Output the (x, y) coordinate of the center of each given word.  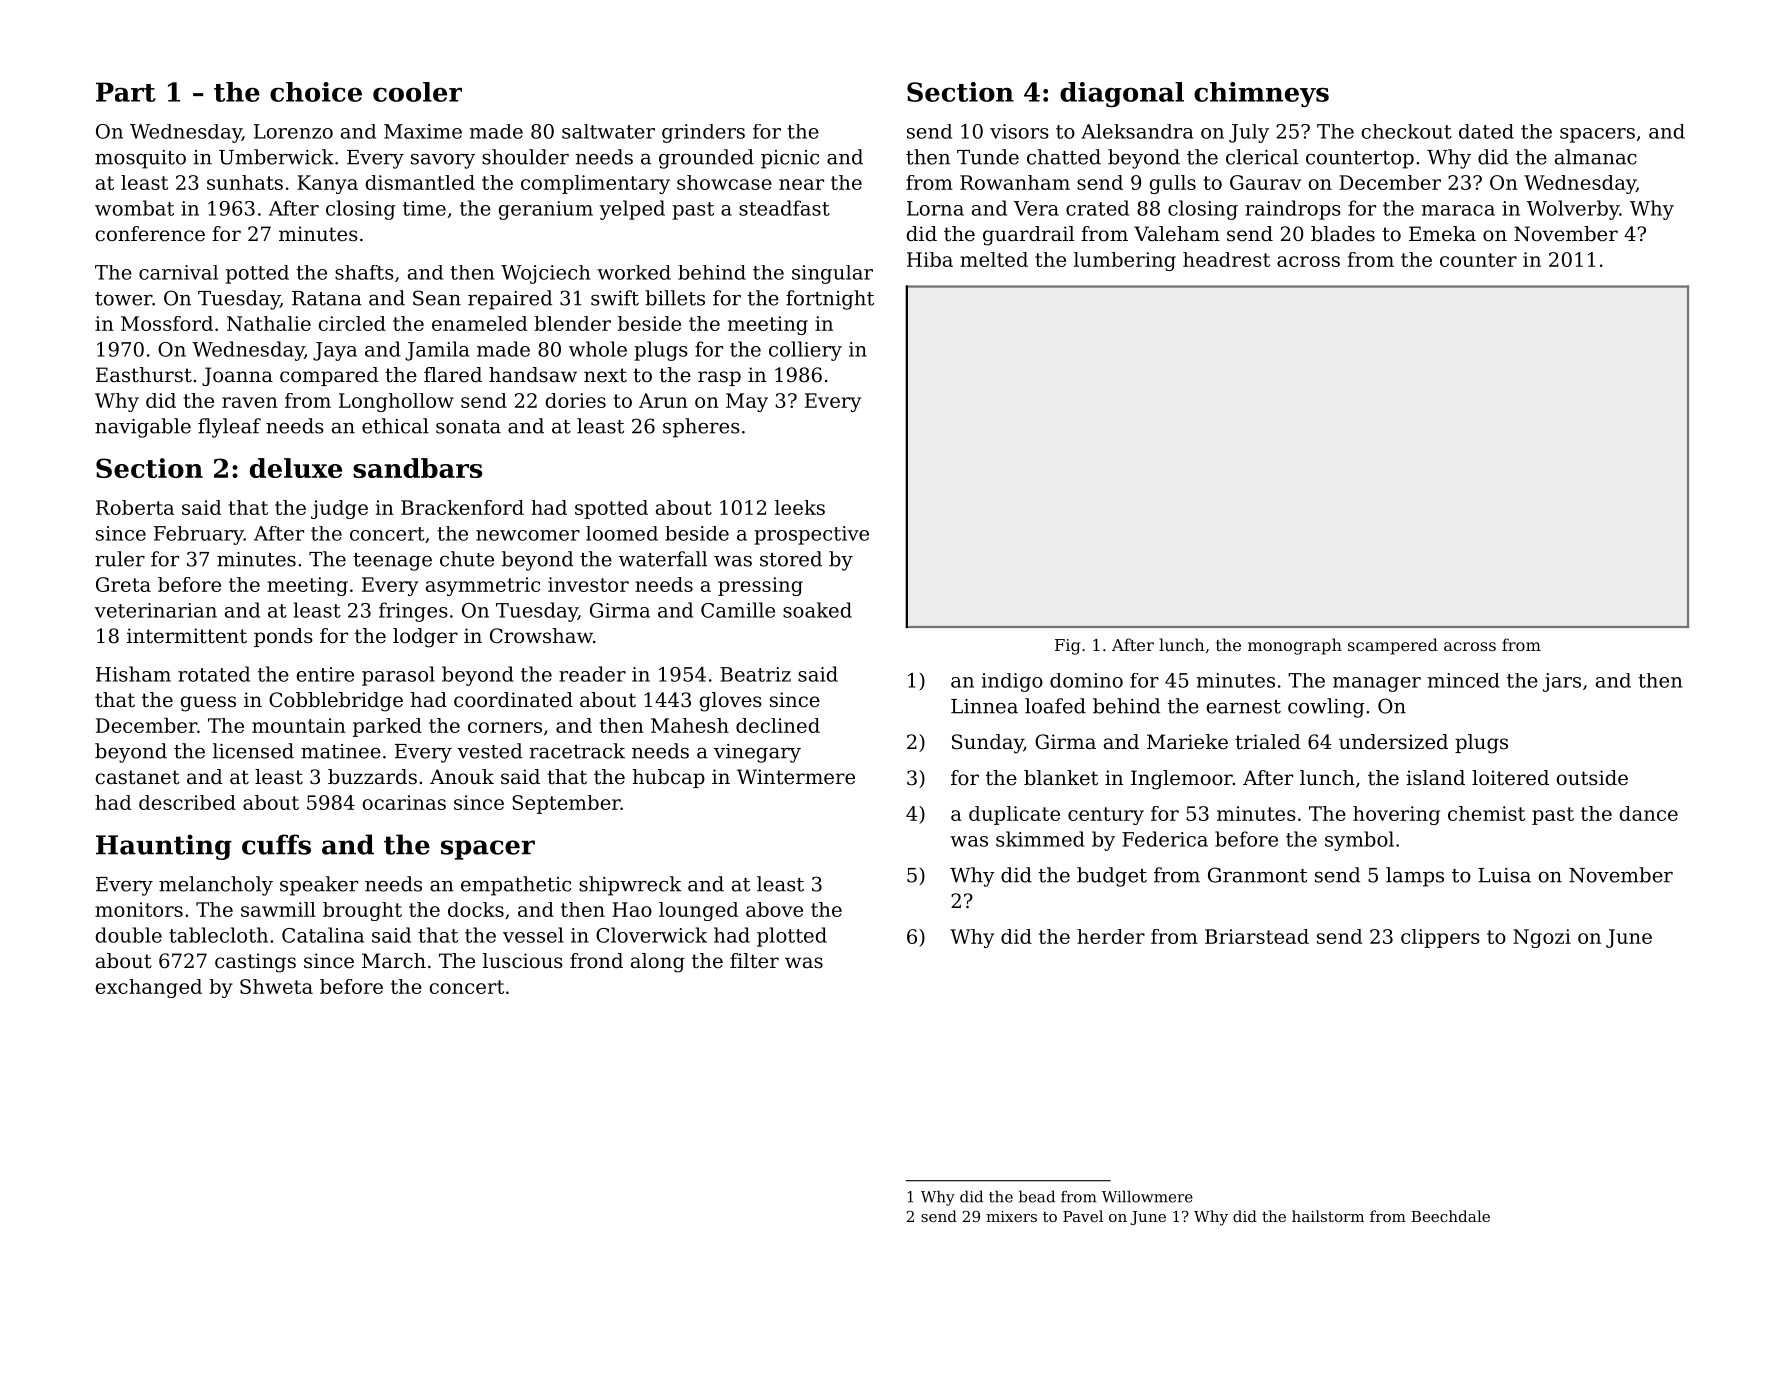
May (747, 402)
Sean (437, 298)
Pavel (1083, 1216)
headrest (1226, 259)
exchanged (149, 988)
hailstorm (1328, 1216)
